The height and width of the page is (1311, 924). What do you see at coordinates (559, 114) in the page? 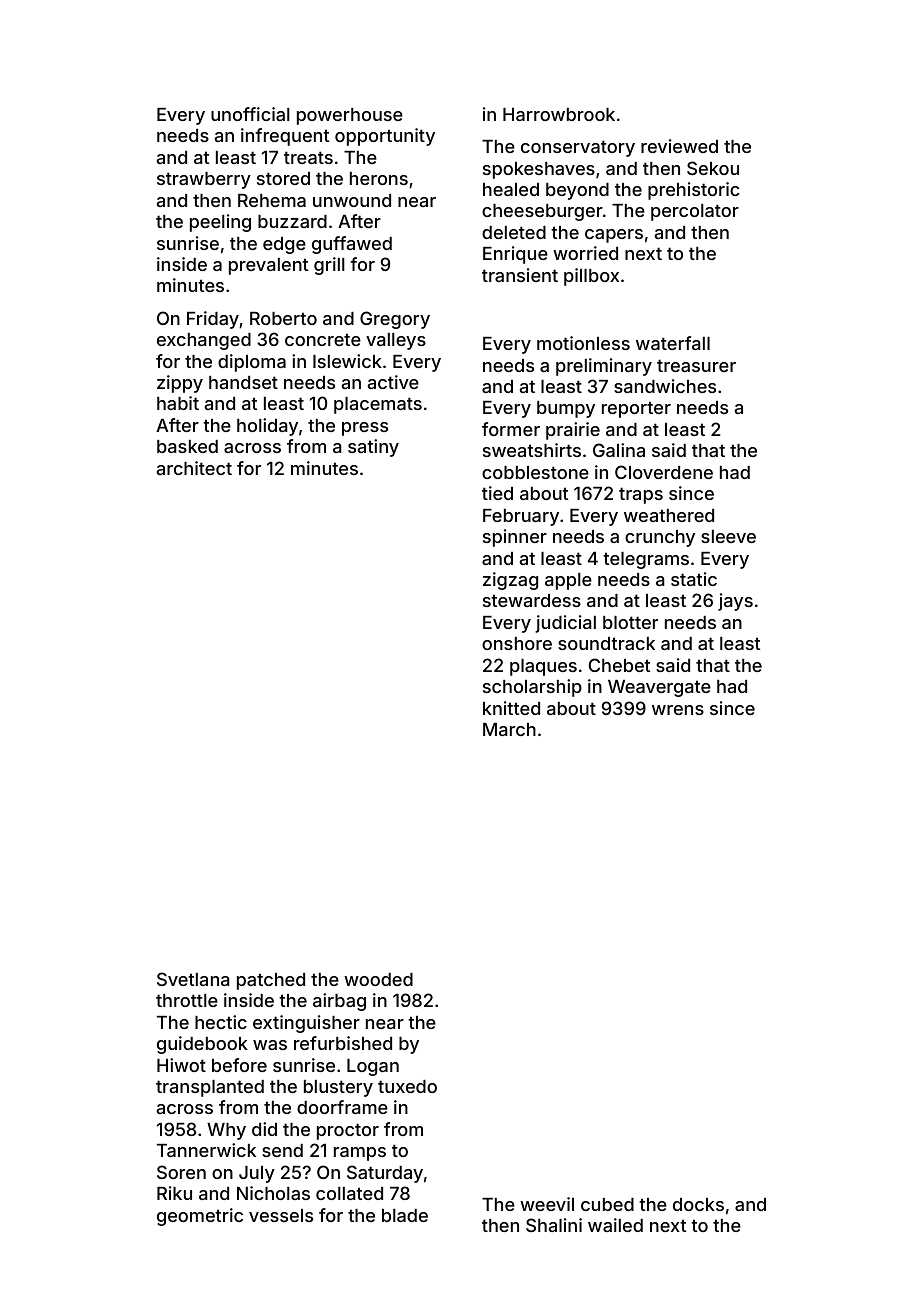
I see `Harrowbrook` at bounding box center [559, 114].
